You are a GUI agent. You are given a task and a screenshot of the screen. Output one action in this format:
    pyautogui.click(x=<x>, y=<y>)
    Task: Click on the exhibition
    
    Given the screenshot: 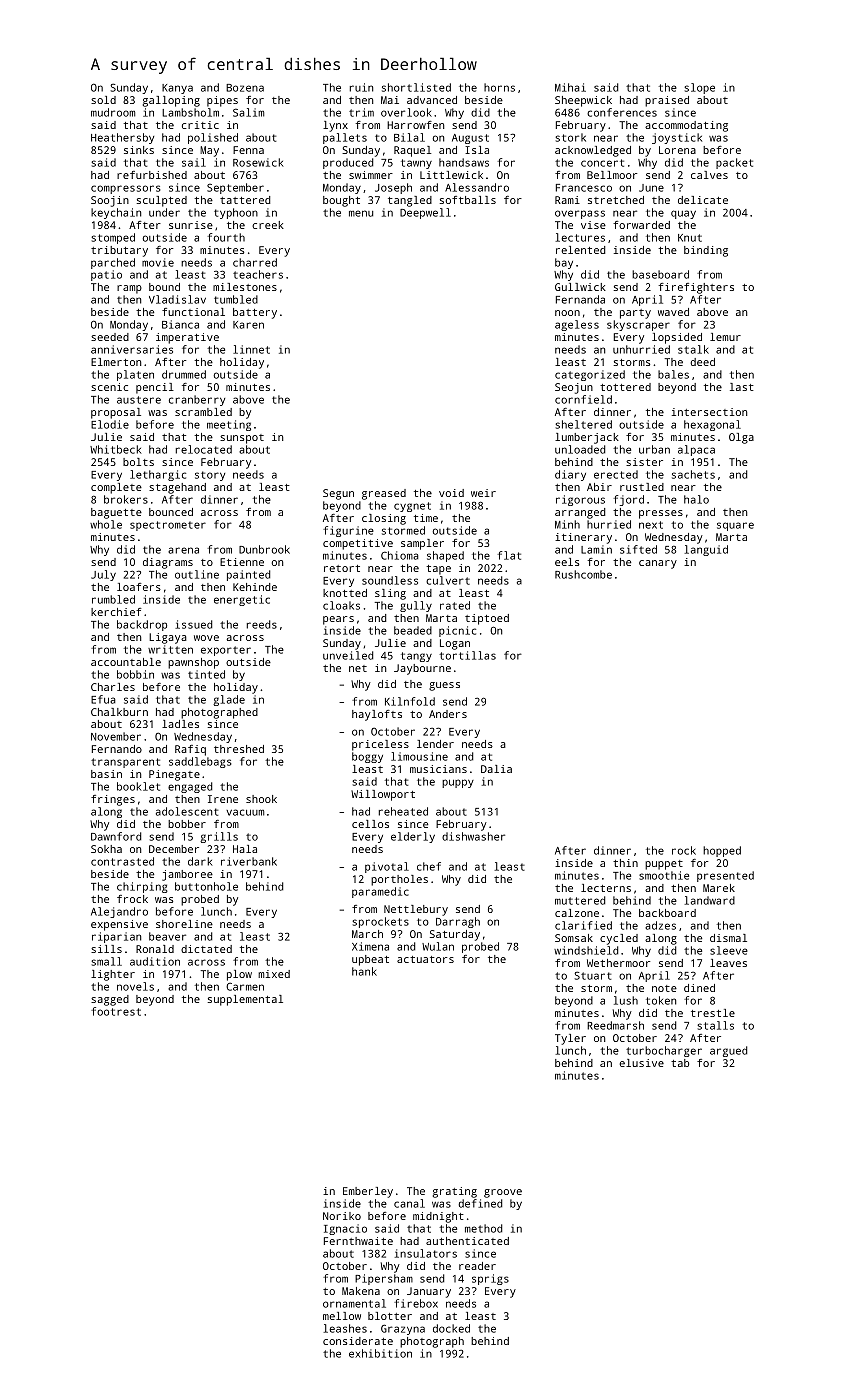 What is the action you would take?
    pyautogui.click(x=380, y=1353)
